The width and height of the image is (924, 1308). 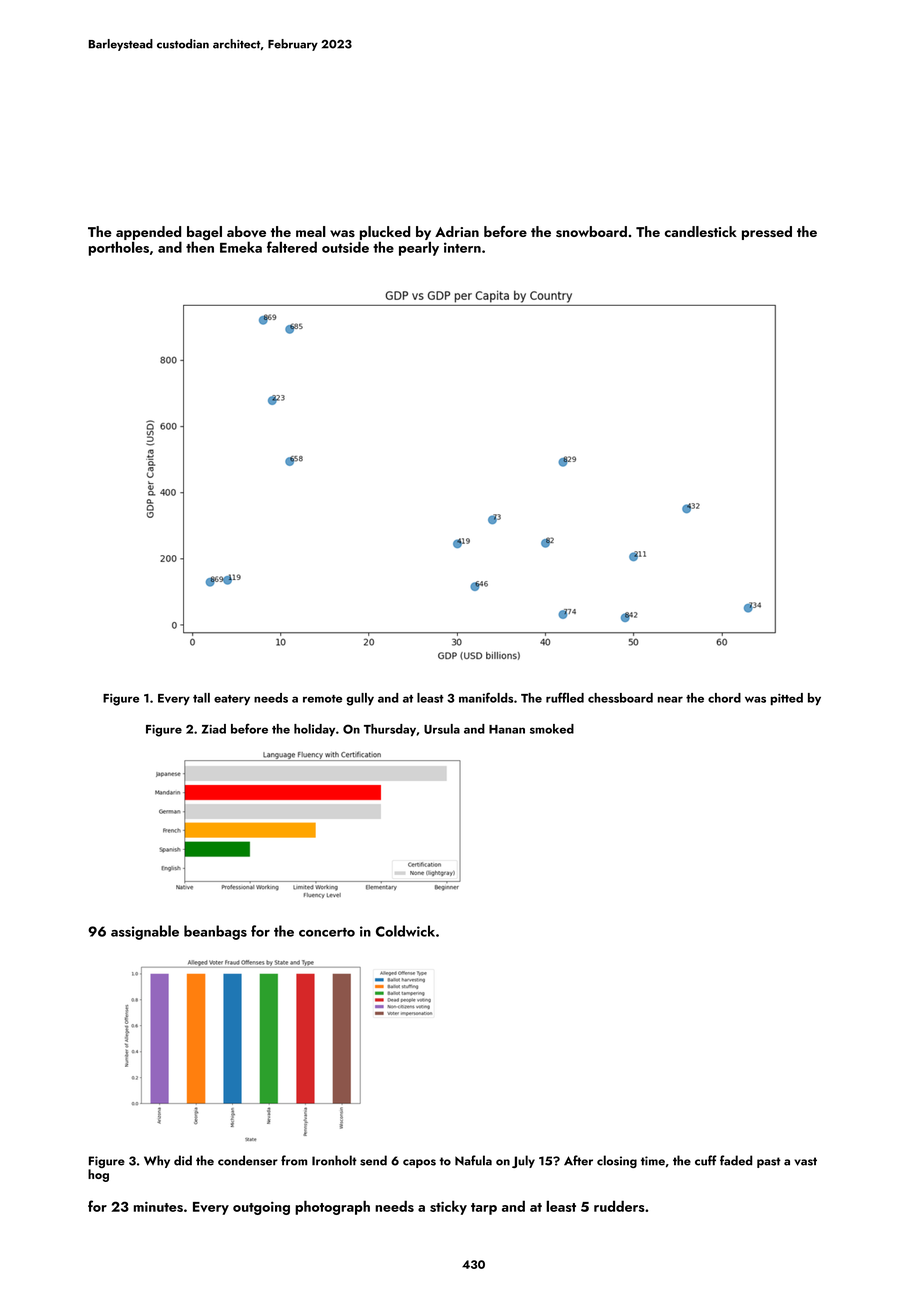 I want to click on eatery, so click(x=232, y=700).
